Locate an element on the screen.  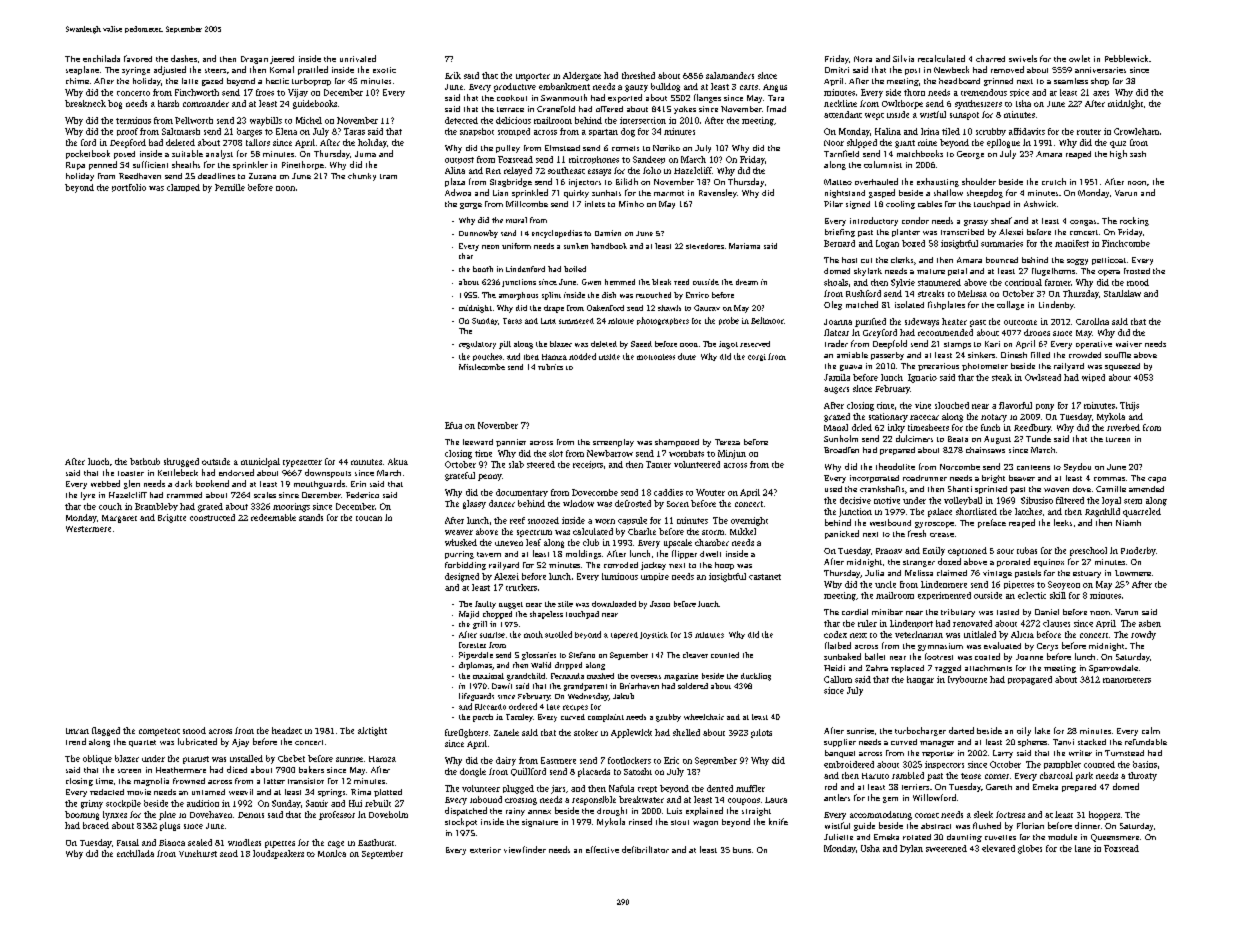
motionless is located at coordinates (656, 357).
